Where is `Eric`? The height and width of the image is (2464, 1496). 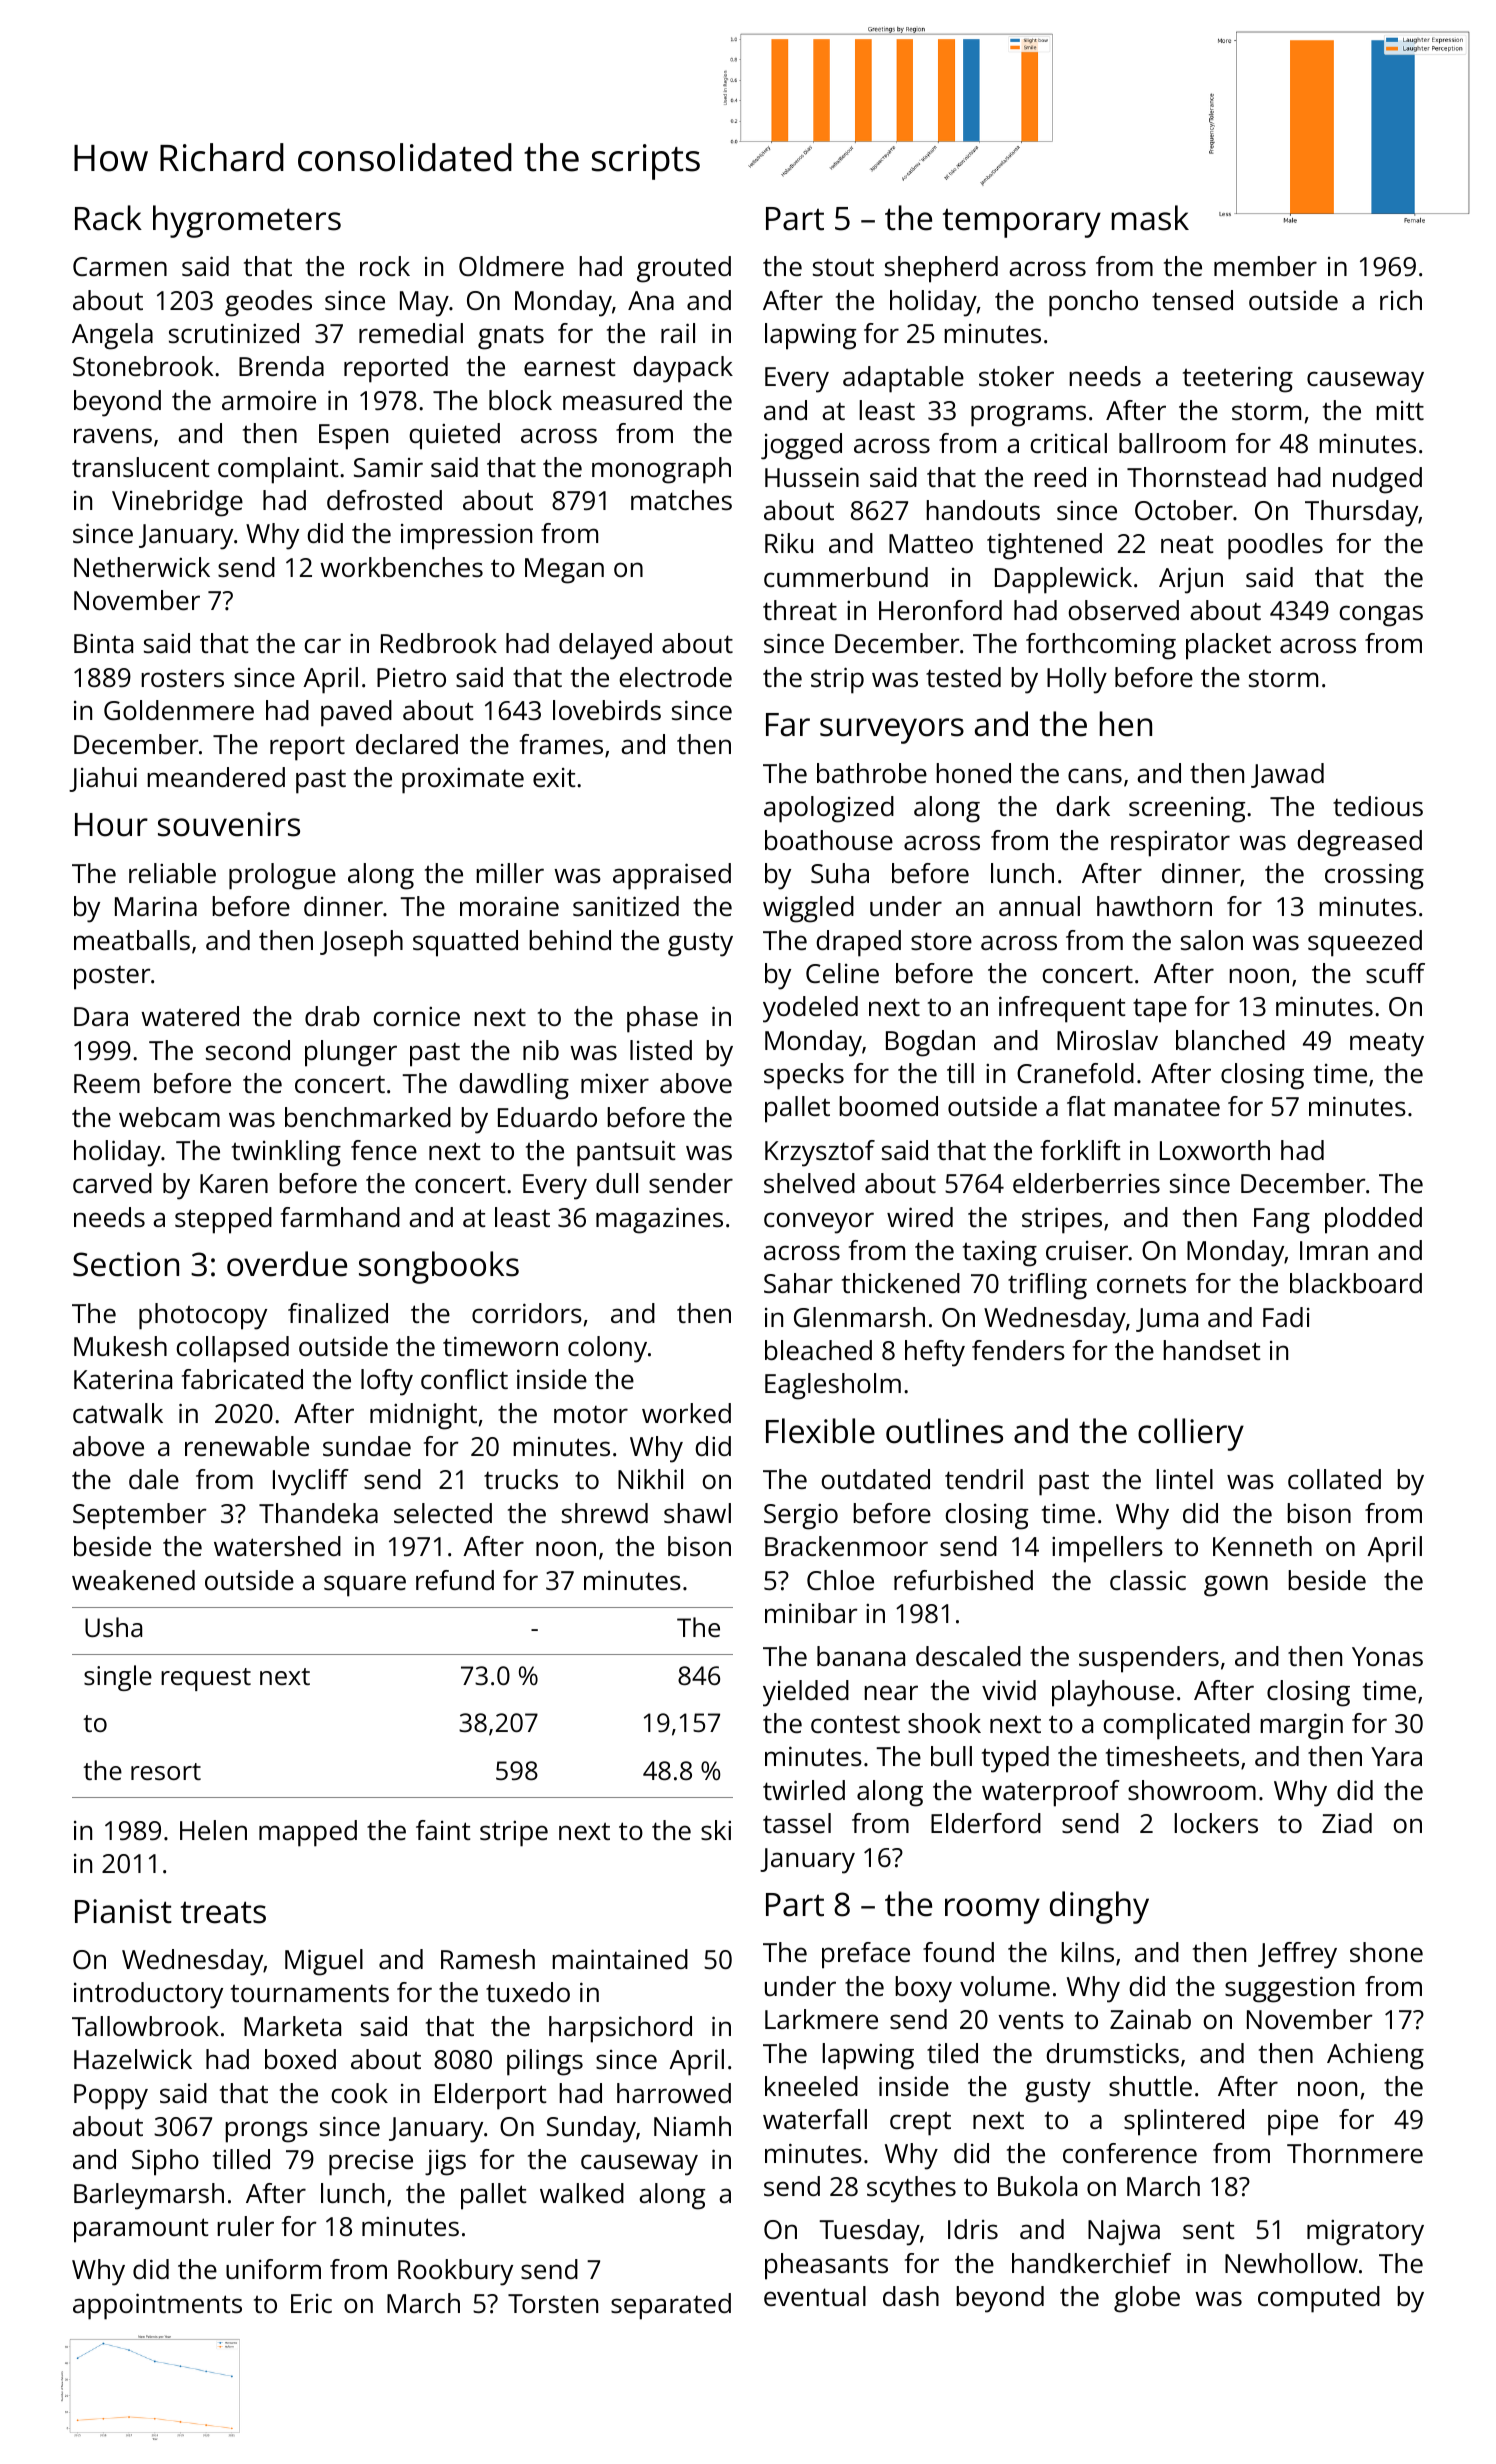 Eric is located at coordinates (311, 2303).
